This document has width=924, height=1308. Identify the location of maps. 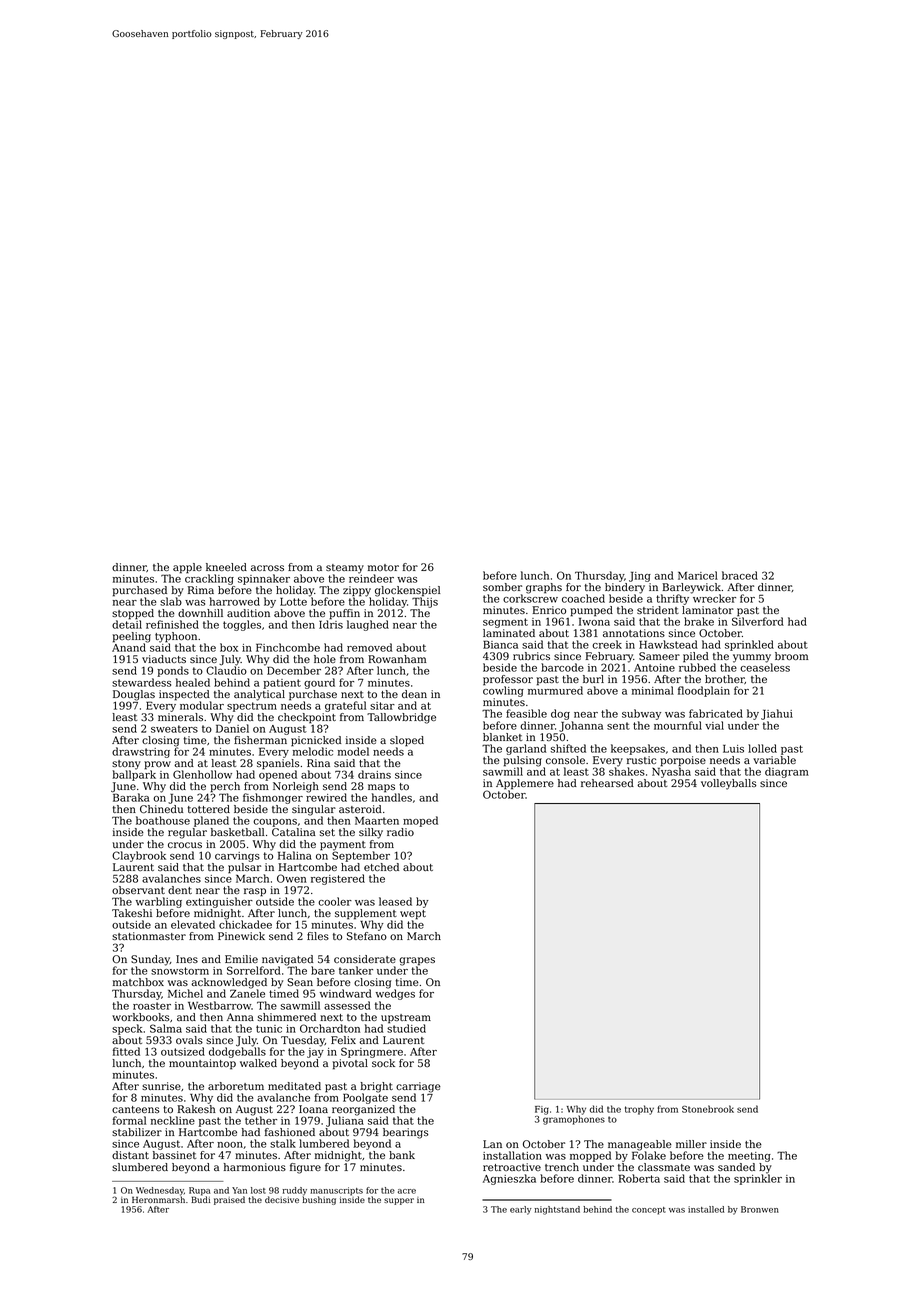
(381, 788).
